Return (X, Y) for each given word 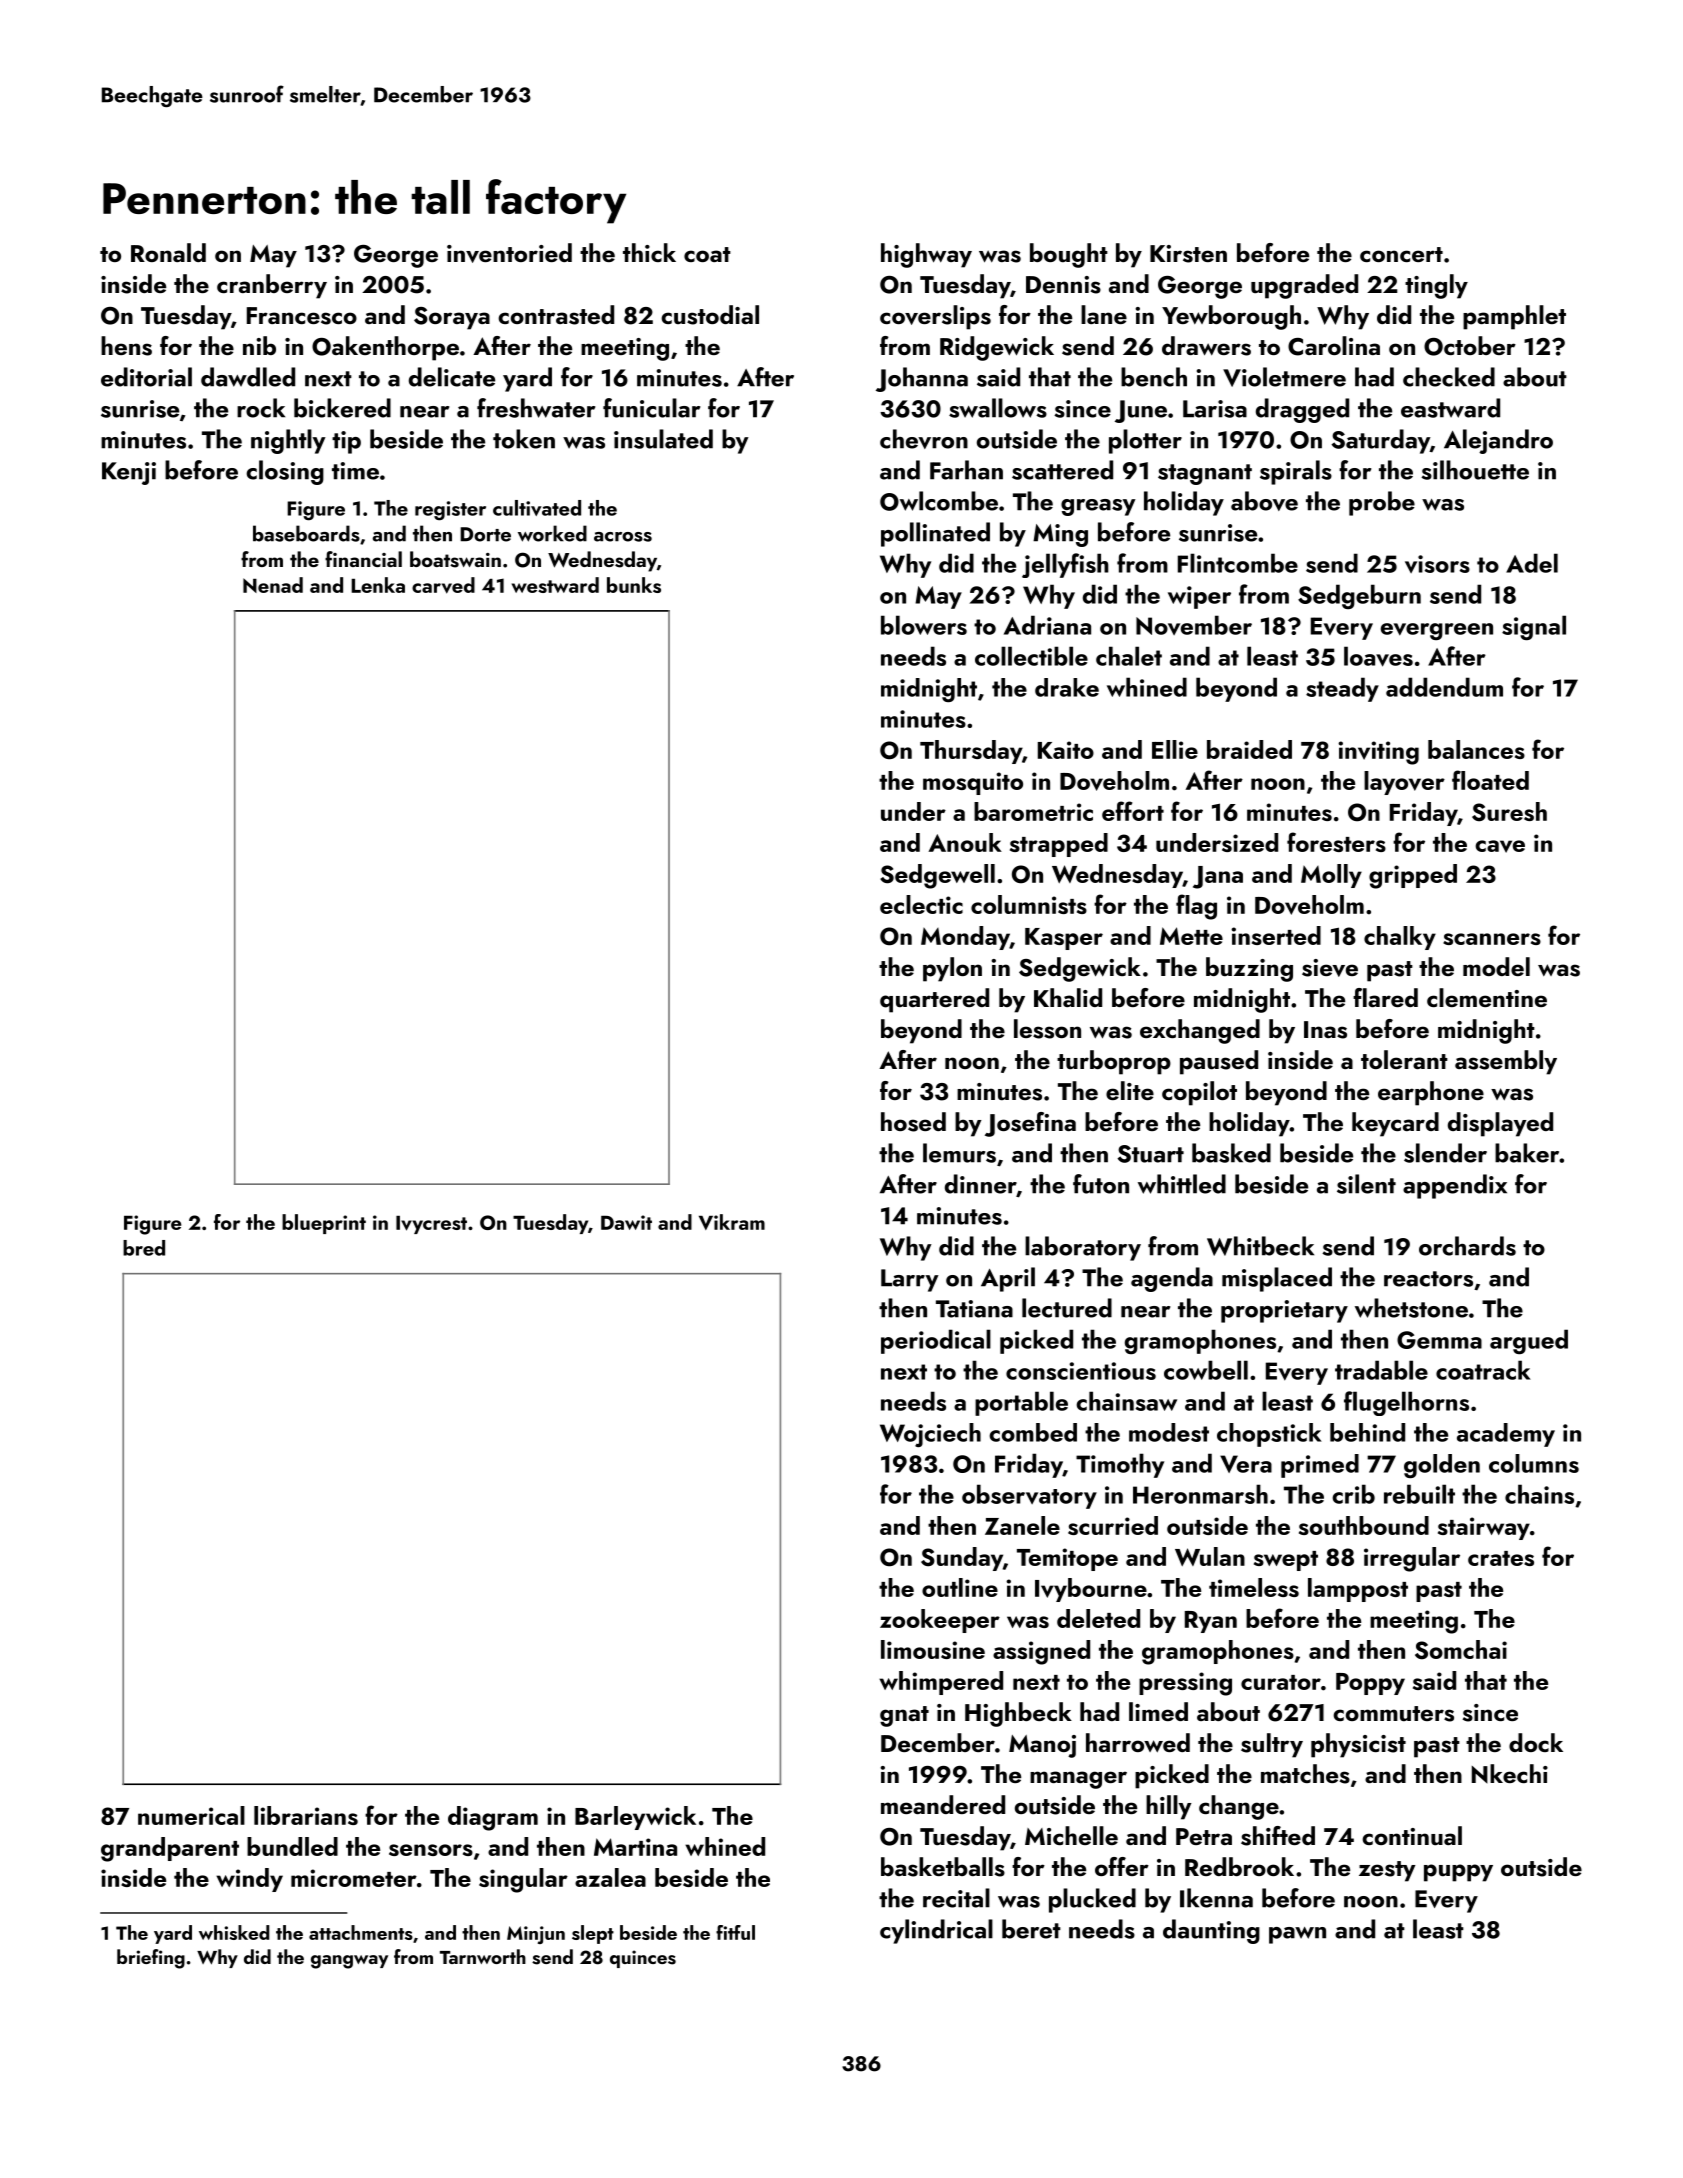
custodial (710, 315)
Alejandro (1498, 441)
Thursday (971, 752)
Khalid (1068, 997)
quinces (643, 1959)
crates (1501, 1558)
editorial (146, 377)
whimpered (941, 1683)
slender (1445, 1153)
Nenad (273, 585)
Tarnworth (483, 1956)
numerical (191, 1815)
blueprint (324, 1224)
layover (1404, 783)
